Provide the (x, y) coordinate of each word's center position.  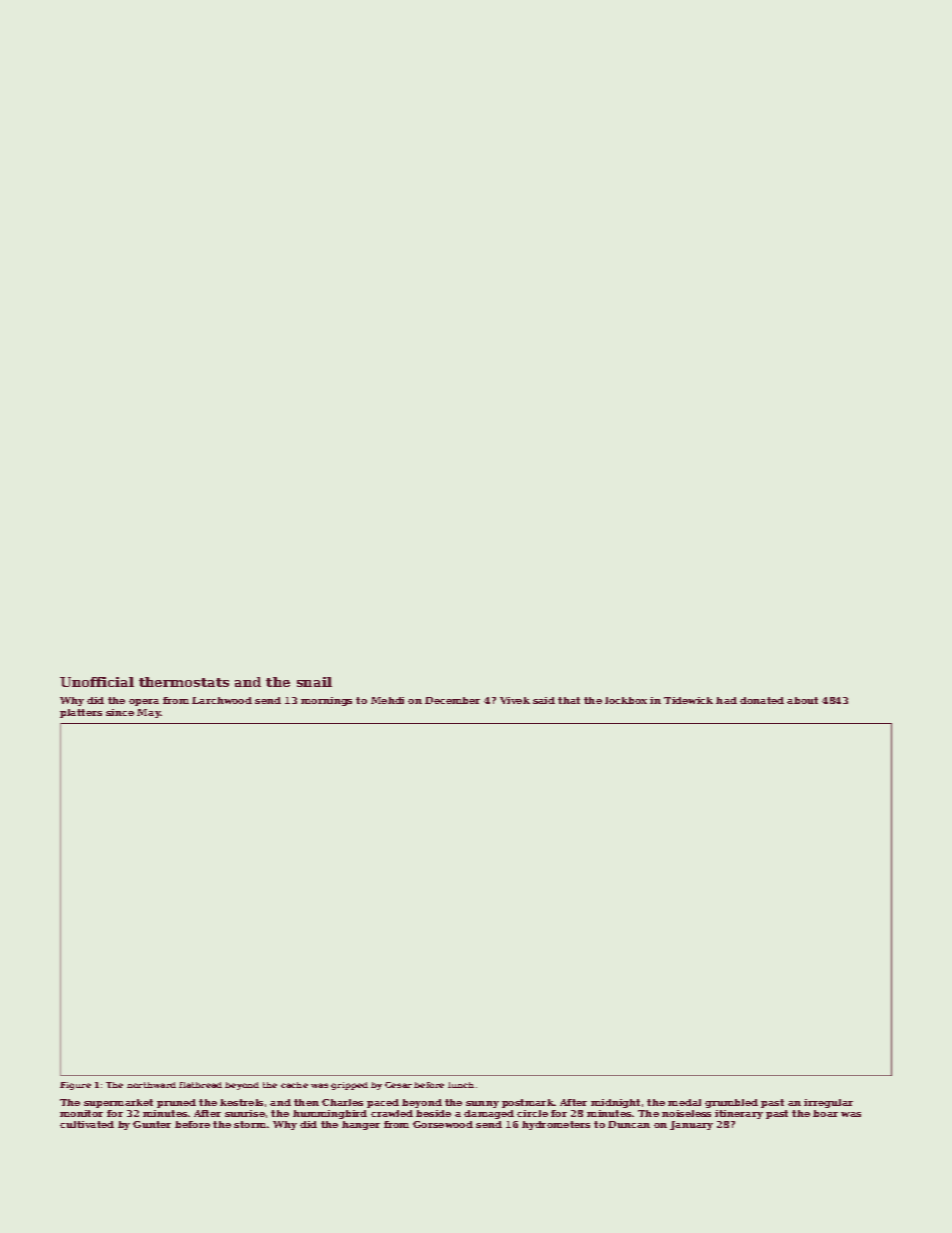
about (802, 700)
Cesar (398, 1085)
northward (151, 1085)
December (452, 700)
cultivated (87, 1124)
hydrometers (556, 1125)
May (149, 713)
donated (762, 700)
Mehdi (387, 700)
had (726, 700)
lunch (461, 1085)
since (120, 712)
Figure (75, 1086)
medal (684, 1102)
